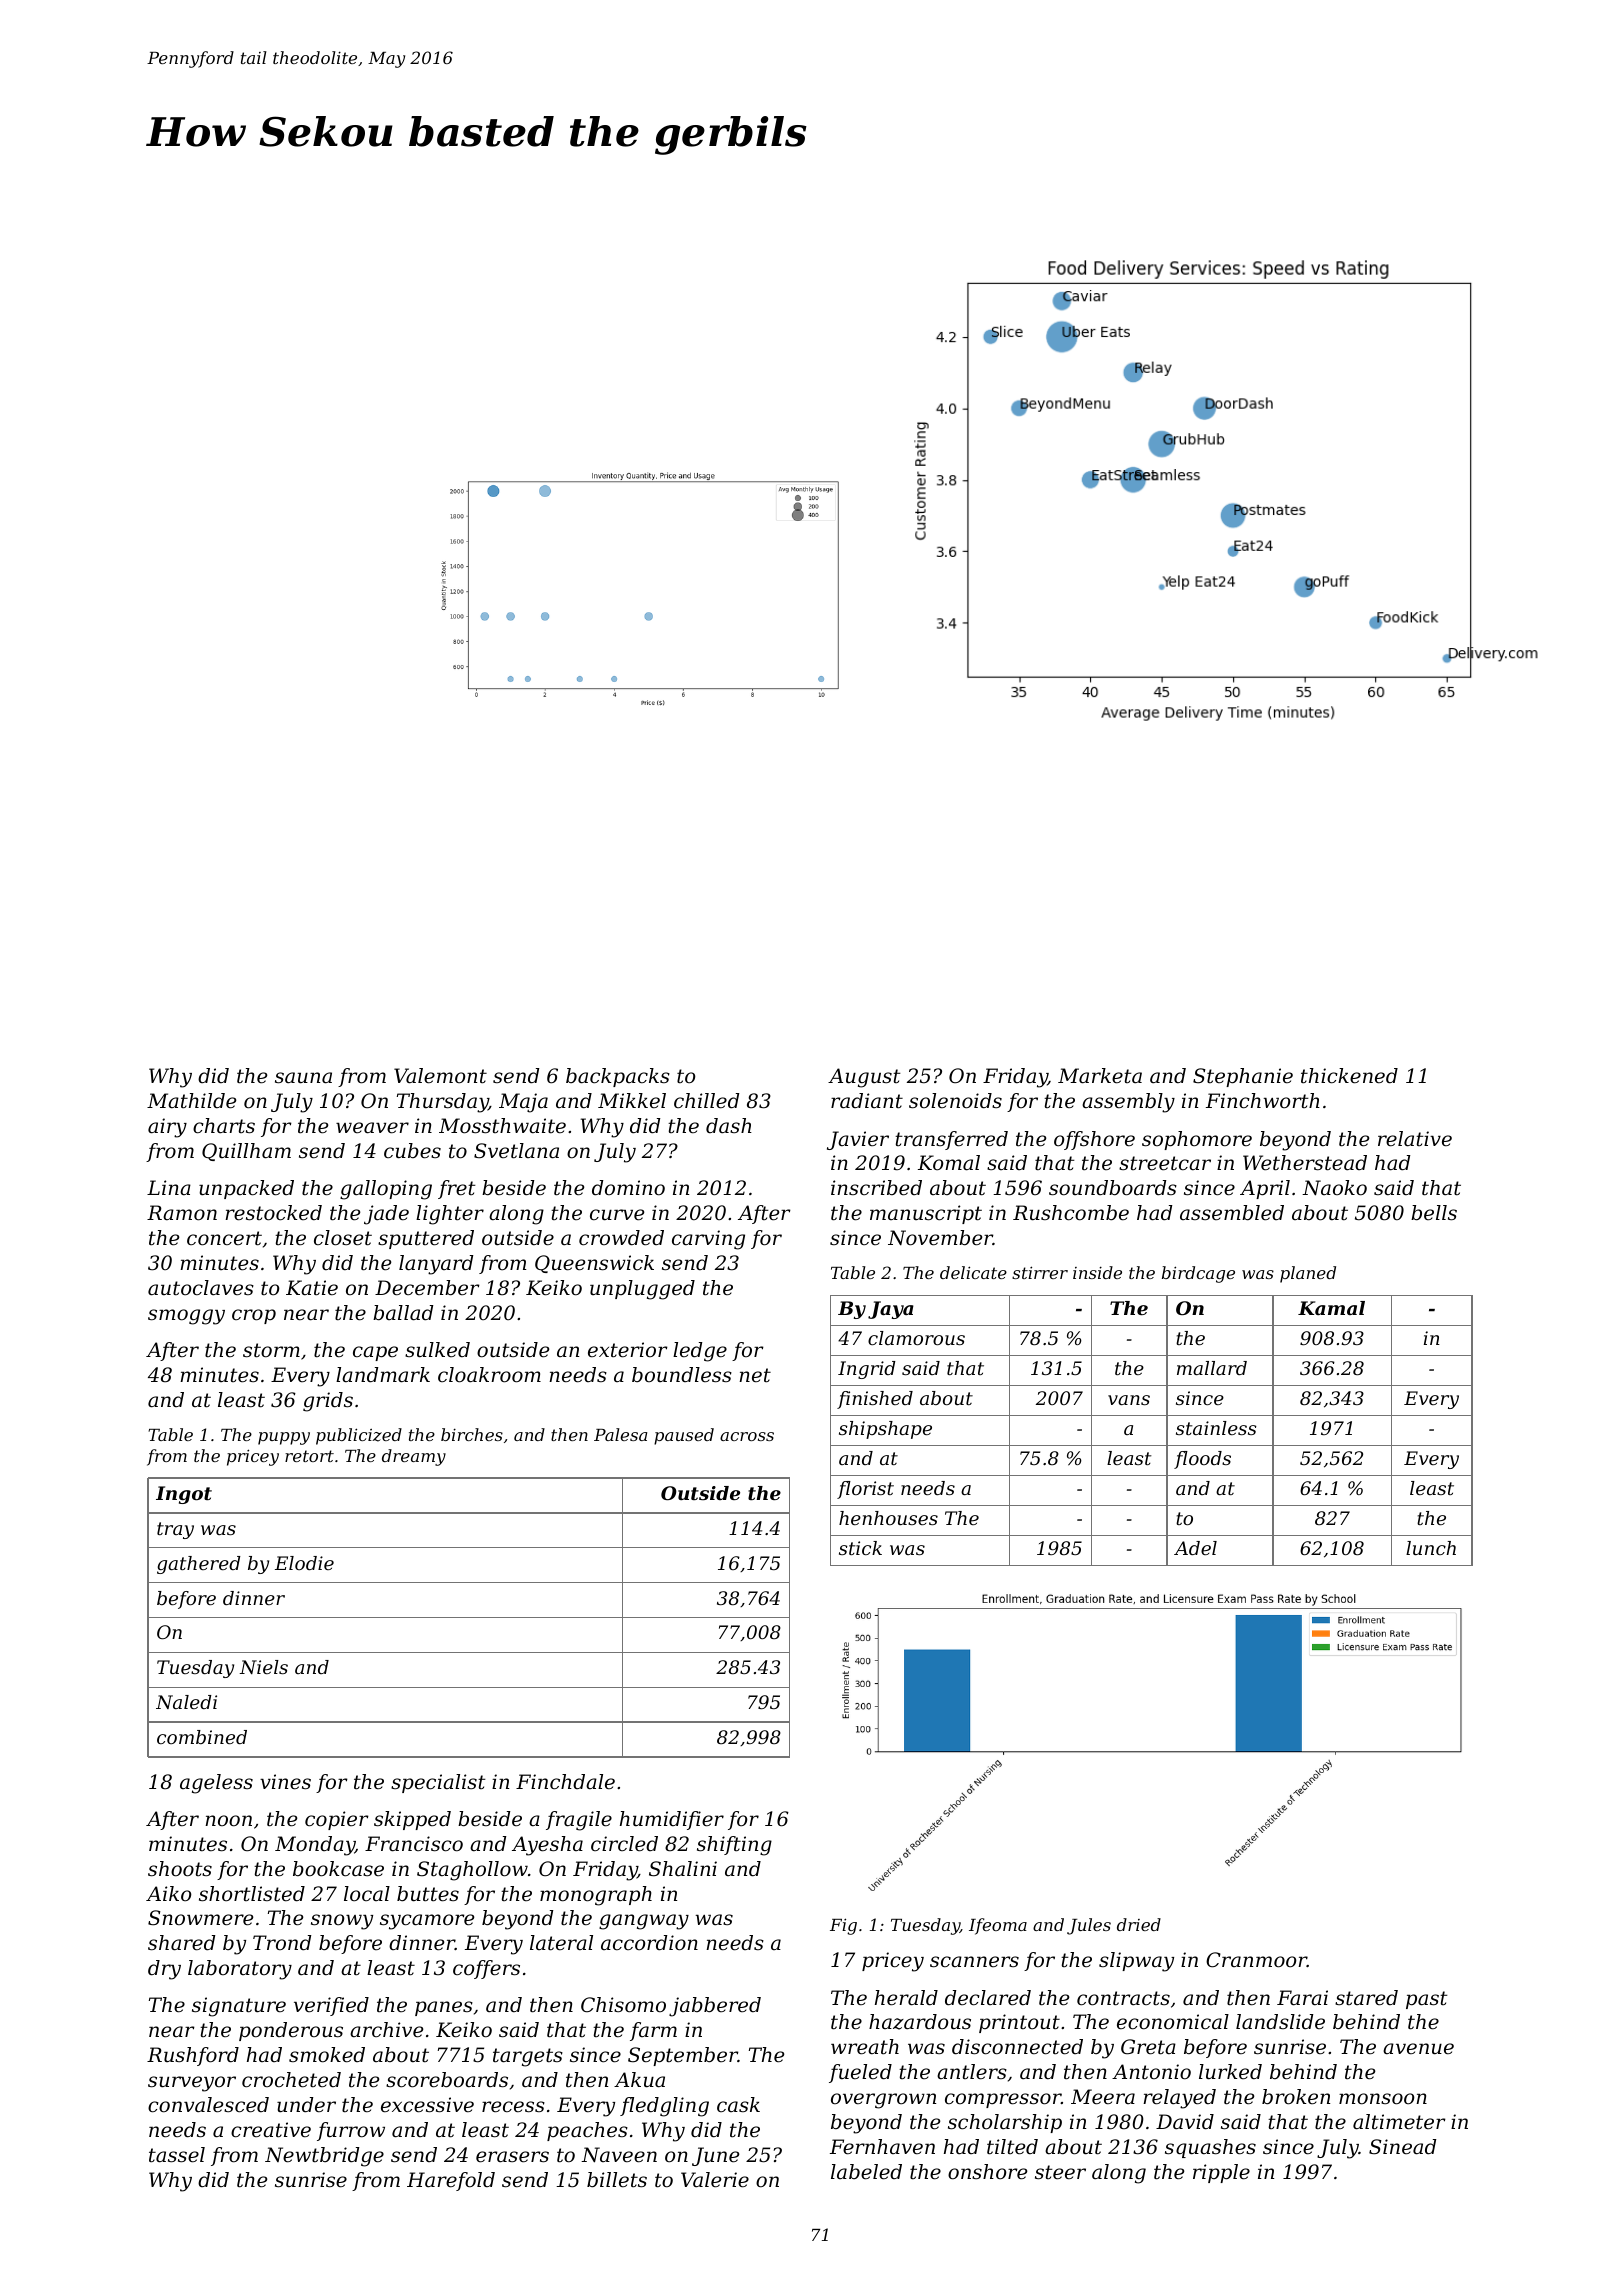 This image has height=2292, width=1620. Describe the element at coordinates (447, 2080) in the image. I see `scoreboards` at that location.
